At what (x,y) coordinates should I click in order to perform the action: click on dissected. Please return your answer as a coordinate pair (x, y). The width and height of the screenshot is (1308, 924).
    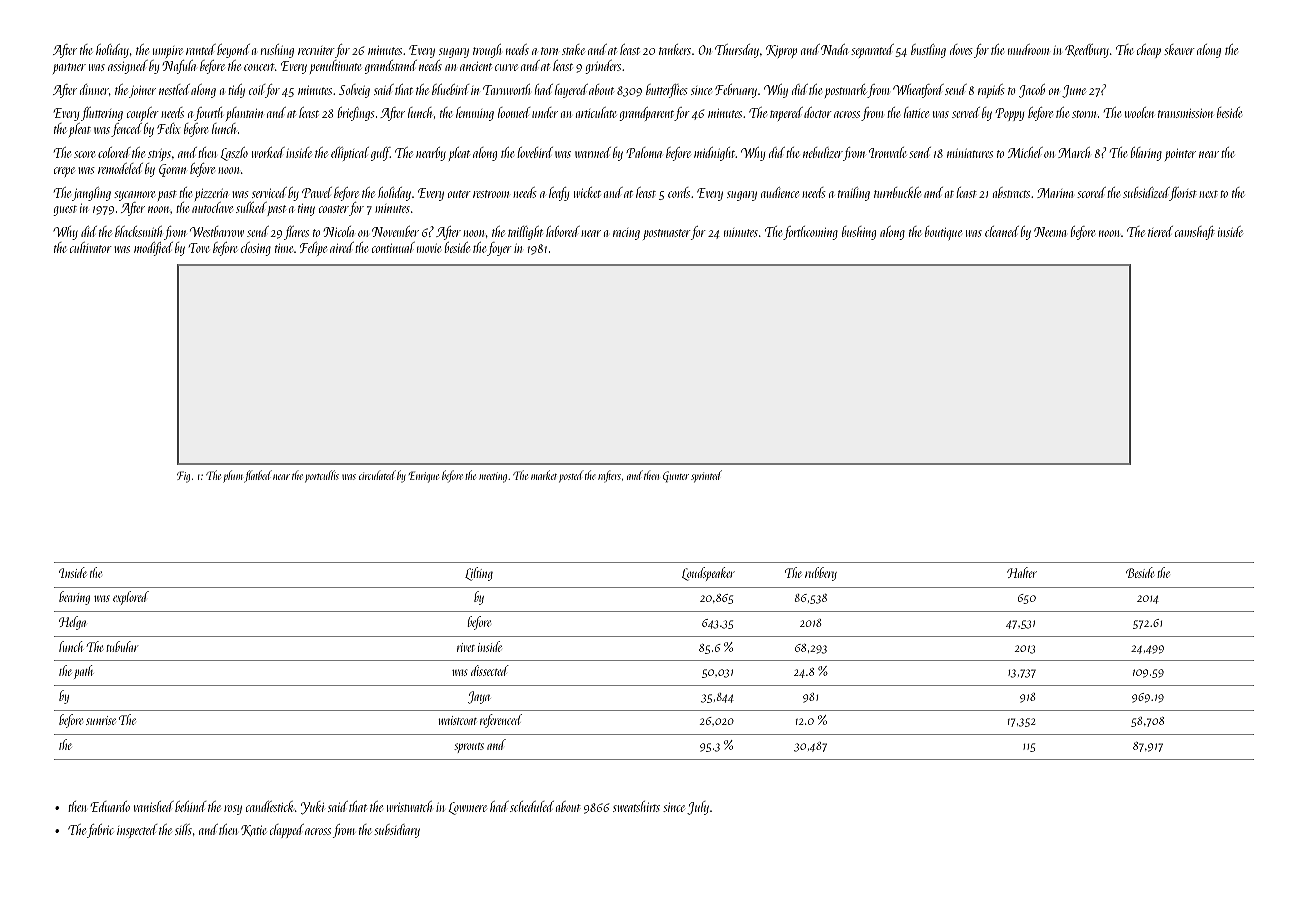
    Looking at the image, I should click on (490, 670).
